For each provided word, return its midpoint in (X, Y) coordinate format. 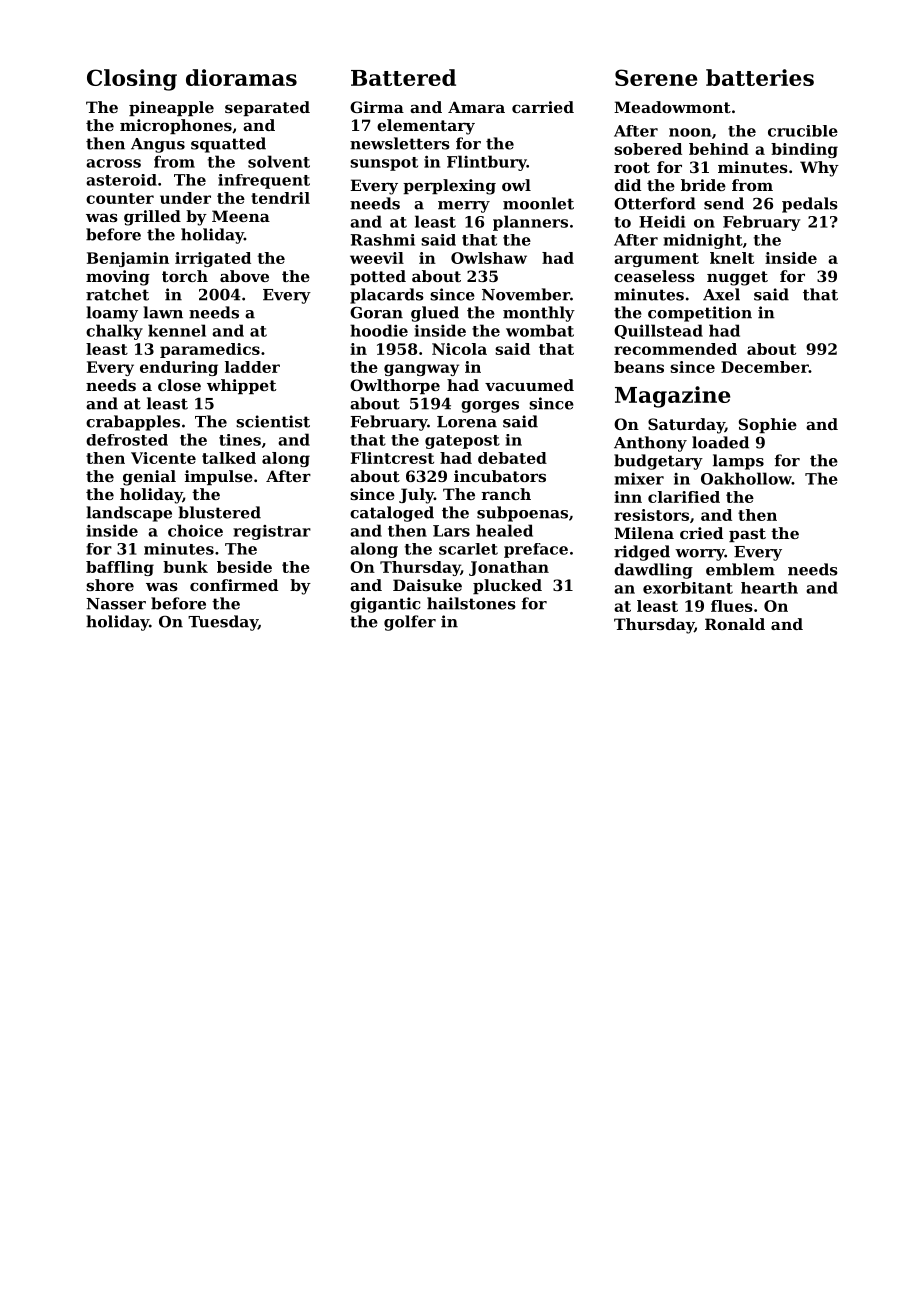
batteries (760, 77)
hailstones (471, 603)
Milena (644, 533)
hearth (769, 588)
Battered (403, 77)
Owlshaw (489, 258)
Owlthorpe (395, 386)
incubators (500, 476)
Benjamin (128, 259)
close (179, 385)
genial (149, 478)
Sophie (768, 425)
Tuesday (223, 623)
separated (267, 108)
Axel (721, 294)
